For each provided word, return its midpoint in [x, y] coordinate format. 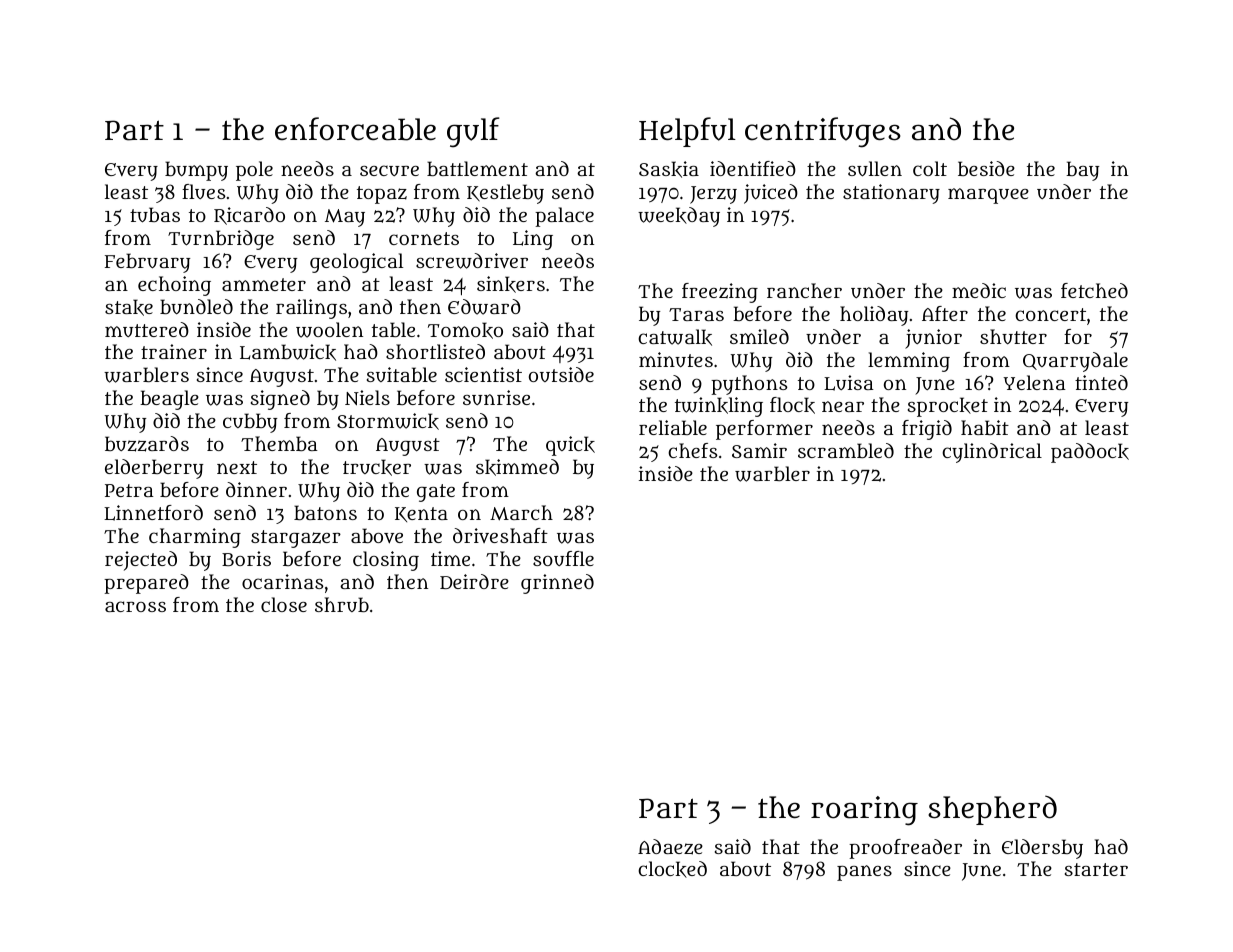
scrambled [846, 450]
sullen [875, 169]
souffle [563, 558]
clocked [672, 869]
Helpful [687, 132]
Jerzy [713, 195]
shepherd [992, 810]
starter [1096, 869]
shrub [342, 604]
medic [979, 290]
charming [195, 538]
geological [356, 263]
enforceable [355, 129]
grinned [557, 584]
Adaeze [670, 847]
